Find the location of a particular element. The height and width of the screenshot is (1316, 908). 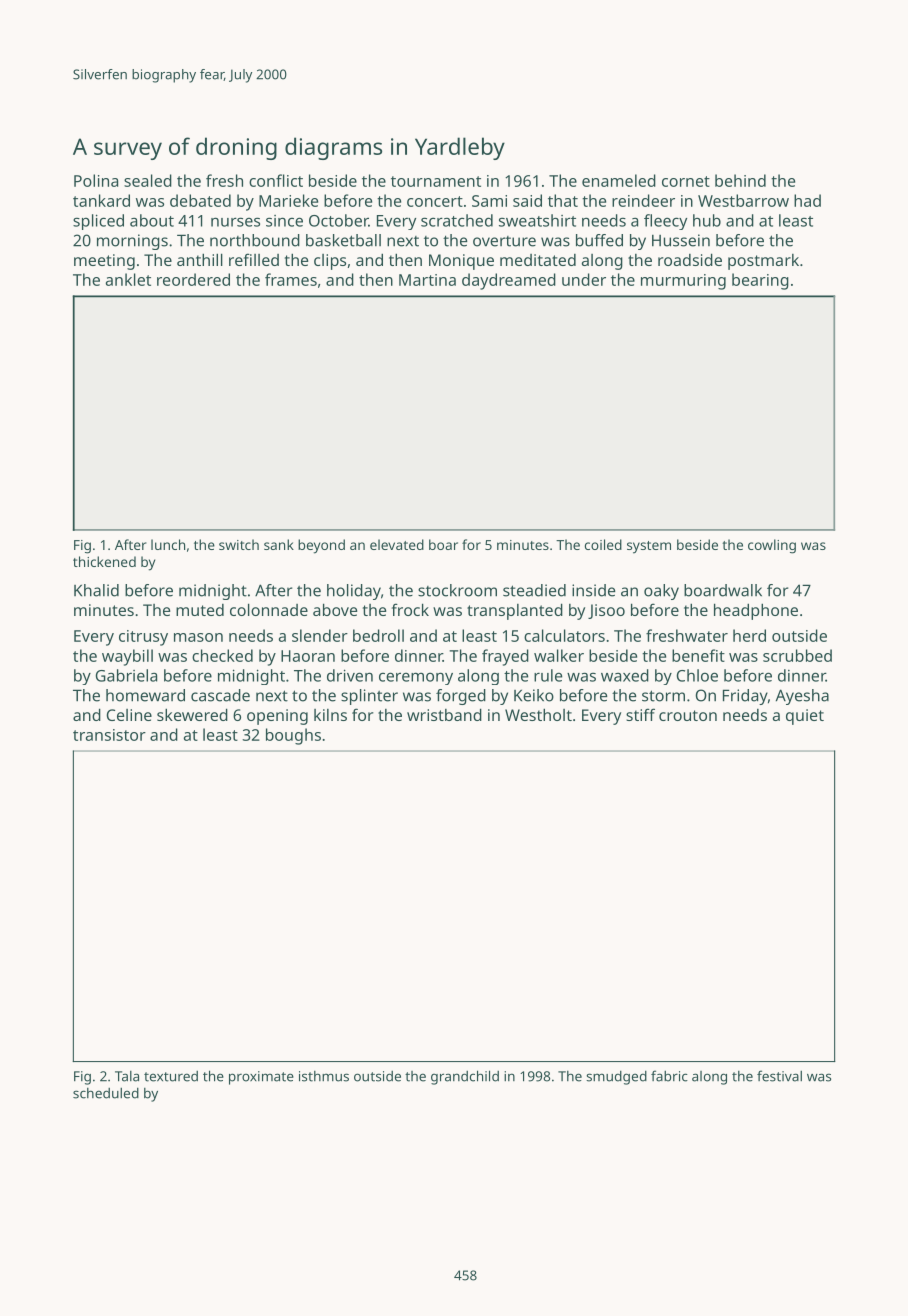

enameled is located at coordinates (619, 180).
